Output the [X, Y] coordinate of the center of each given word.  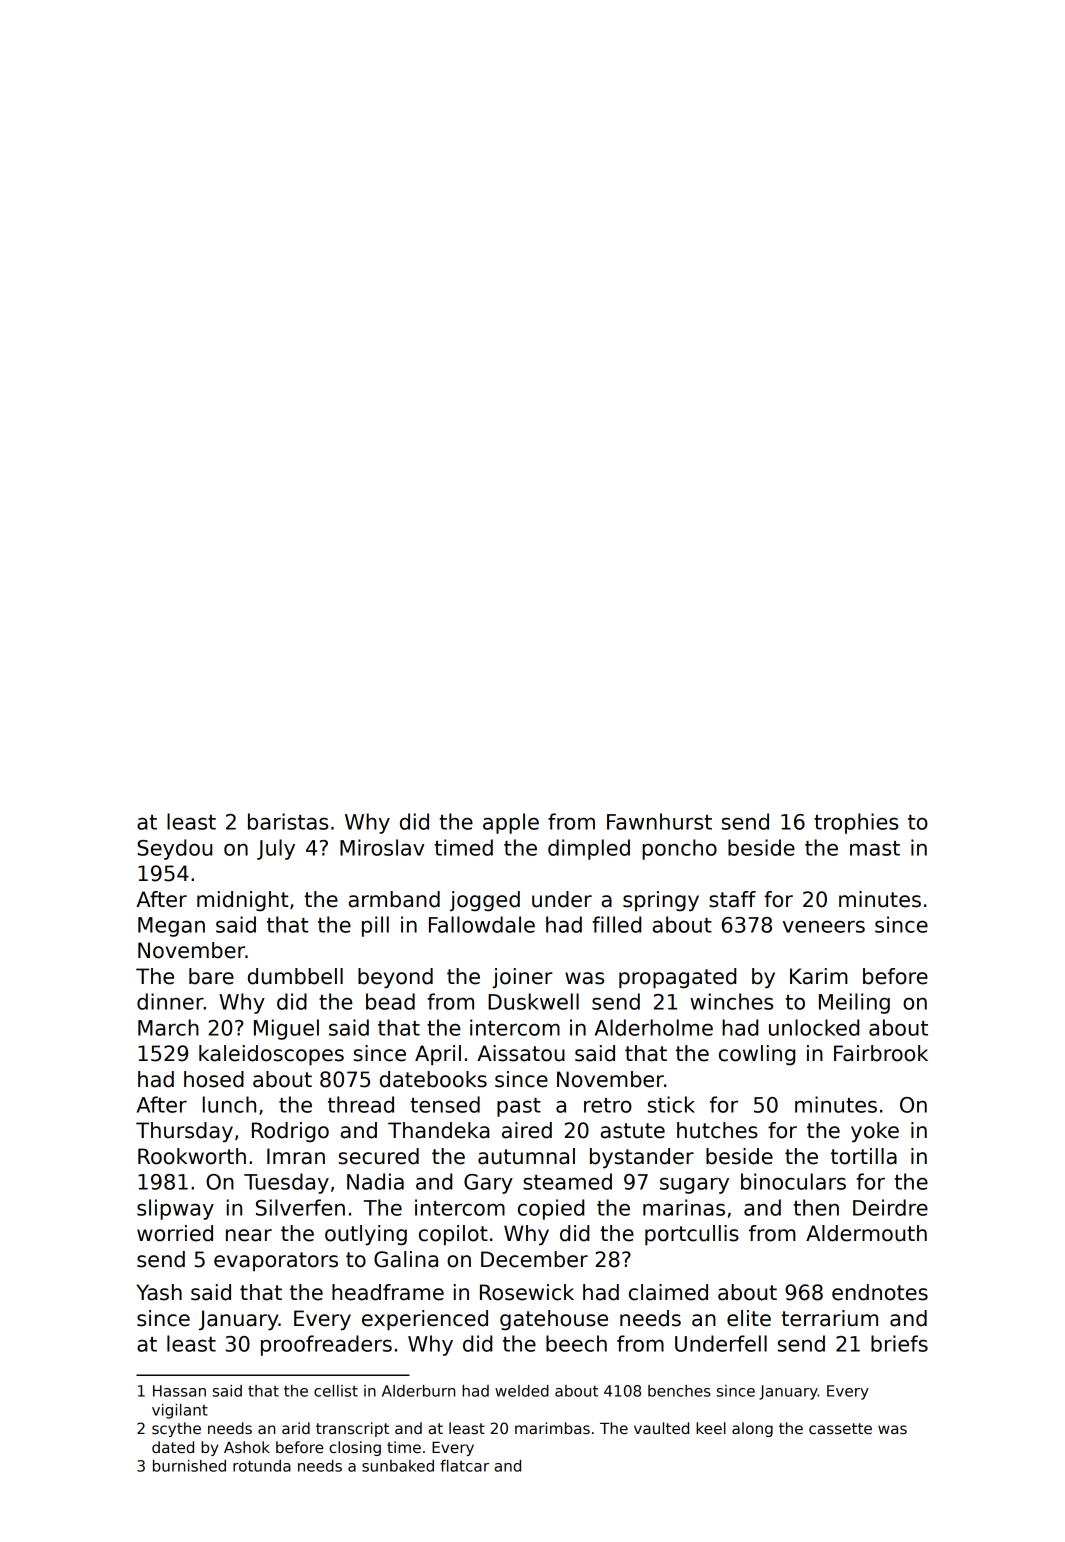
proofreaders [326, 1345]
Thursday [184, 1132]
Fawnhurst [659, 821]
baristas [288, 821]
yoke [875, 1132]
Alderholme [654, 1027]
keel [711, 1428]
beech [576, 1343]
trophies [856, 823]
